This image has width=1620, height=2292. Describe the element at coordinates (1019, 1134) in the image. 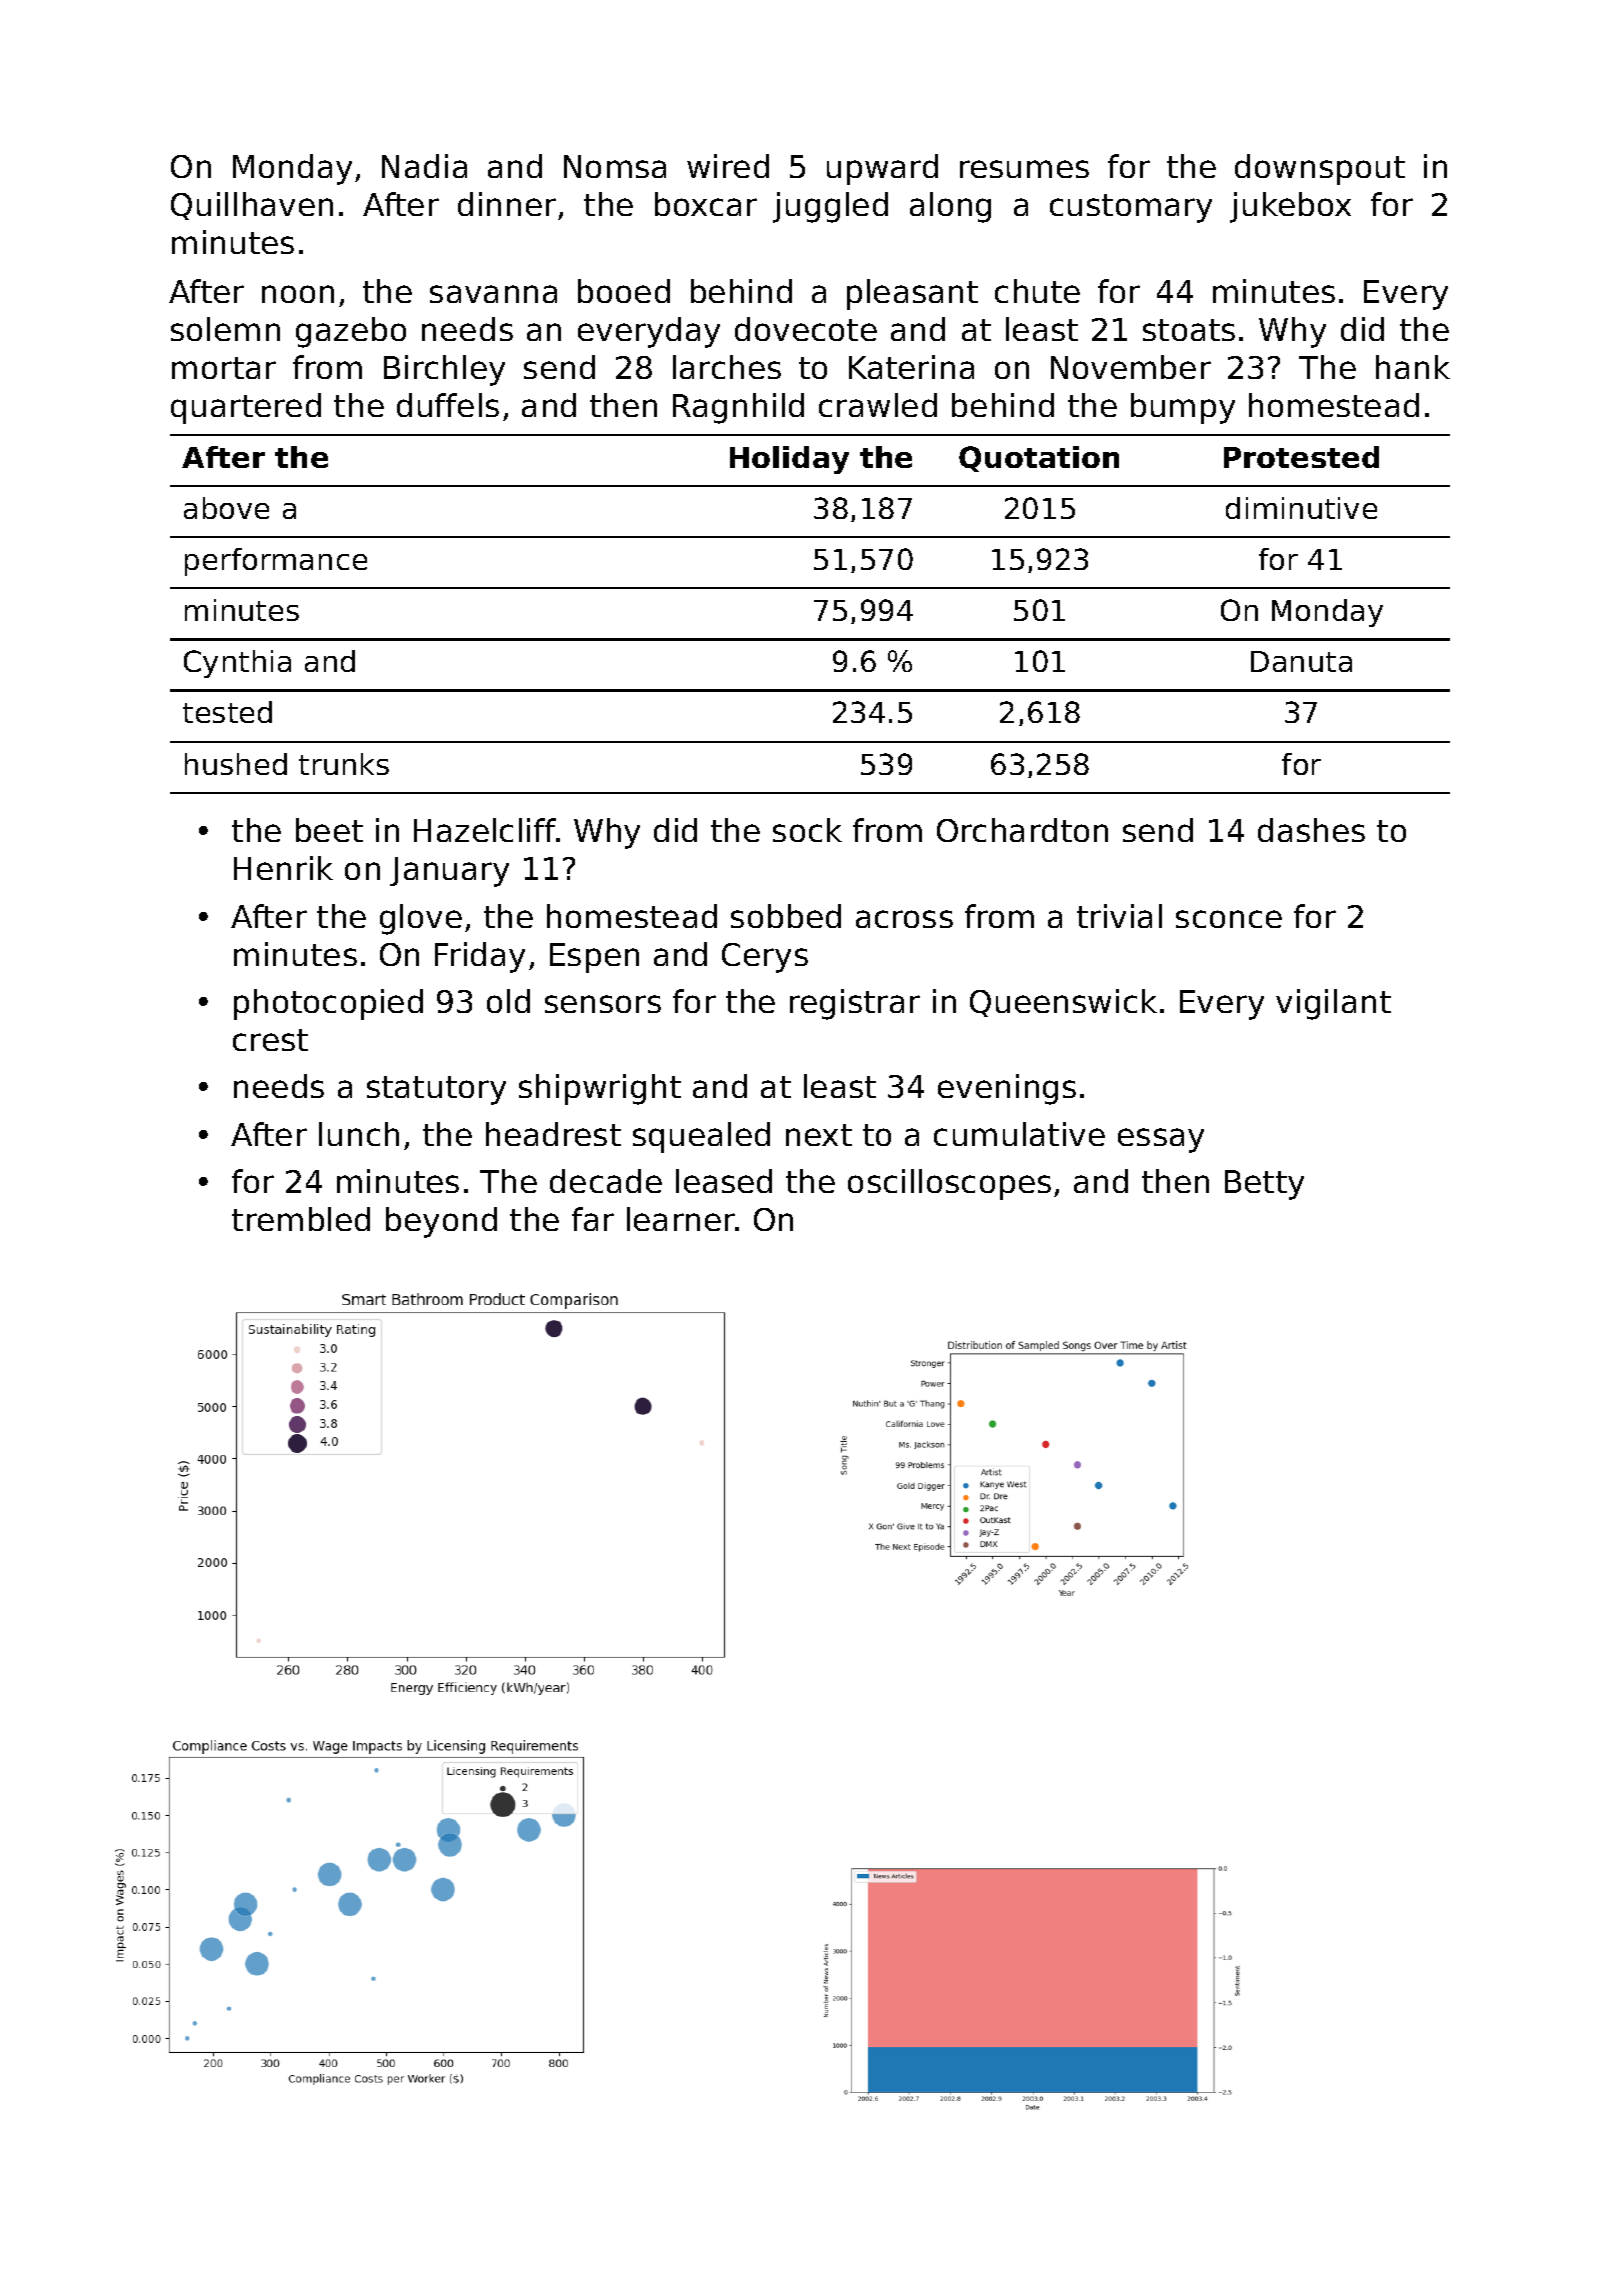

I see `cumulative` at that location.
